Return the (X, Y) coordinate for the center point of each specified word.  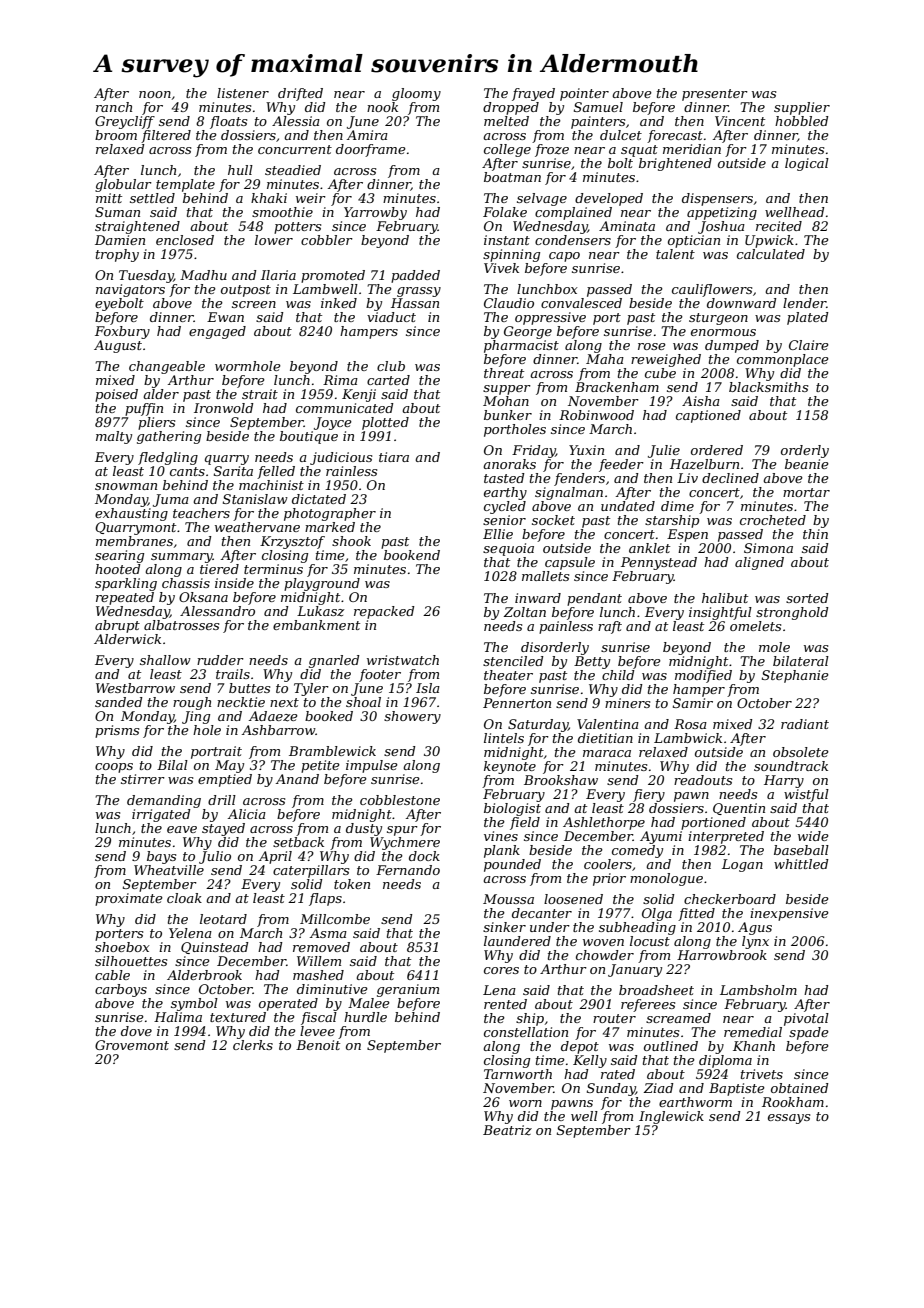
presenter (715, 95)
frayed (533, 94)
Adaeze (273, 716)
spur (402, 831)
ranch (114, 107)
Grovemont (132, 1045)
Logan (742, 865)
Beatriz (507, 1130)
